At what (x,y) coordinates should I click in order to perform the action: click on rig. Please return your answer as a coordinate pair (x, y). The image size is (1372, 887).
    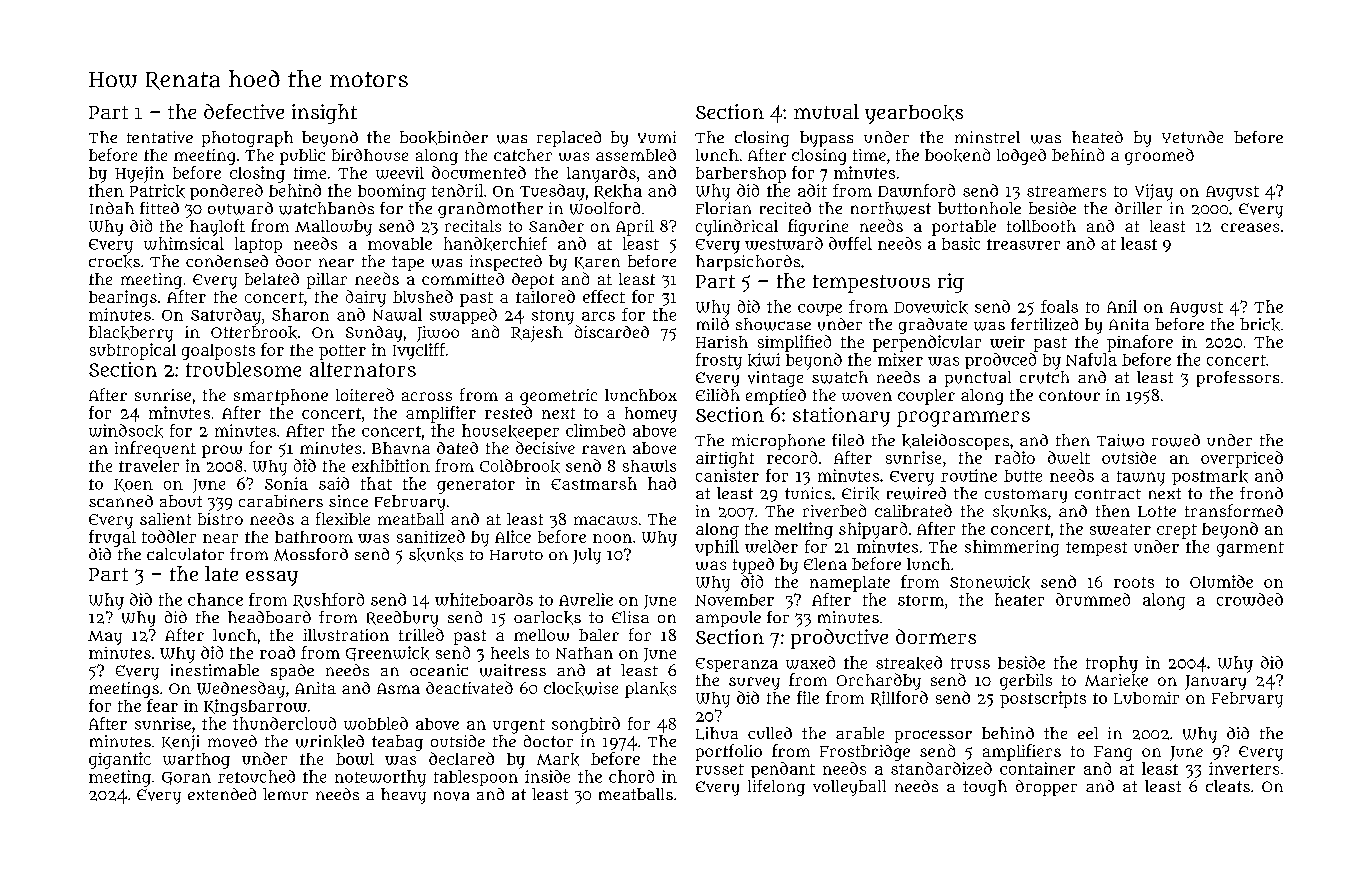
    Looking at the image, I should click on (951, 283).
